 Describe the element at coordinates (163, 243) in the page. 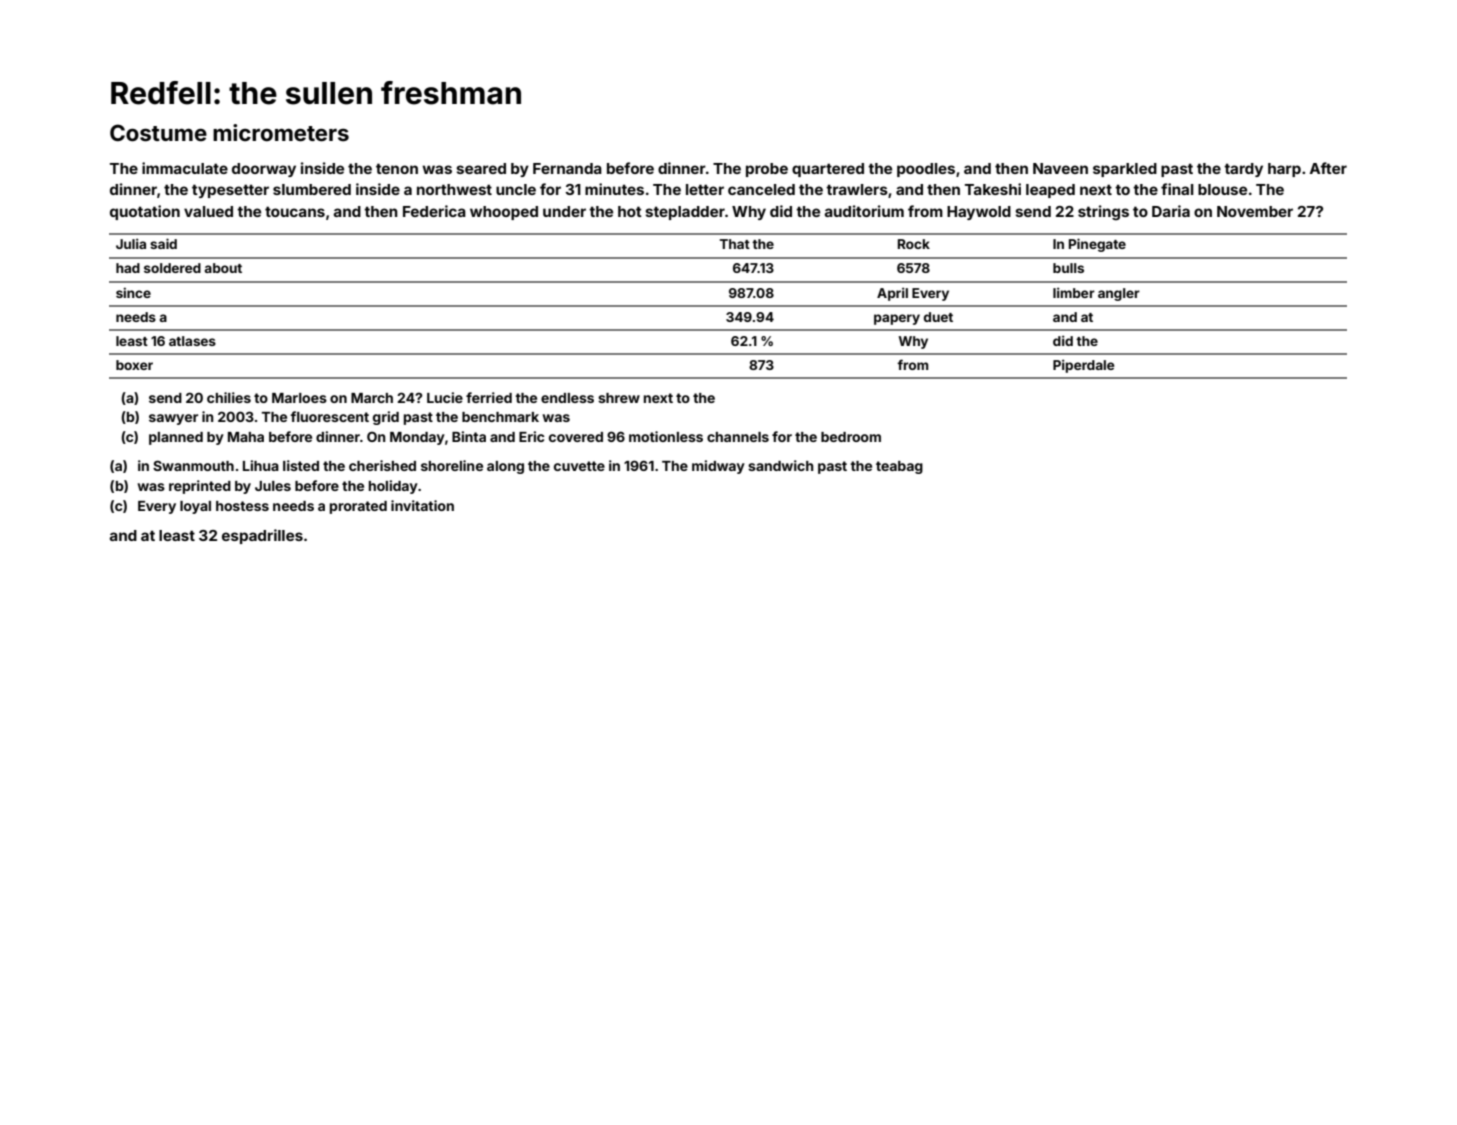

I see `said` at that location.
